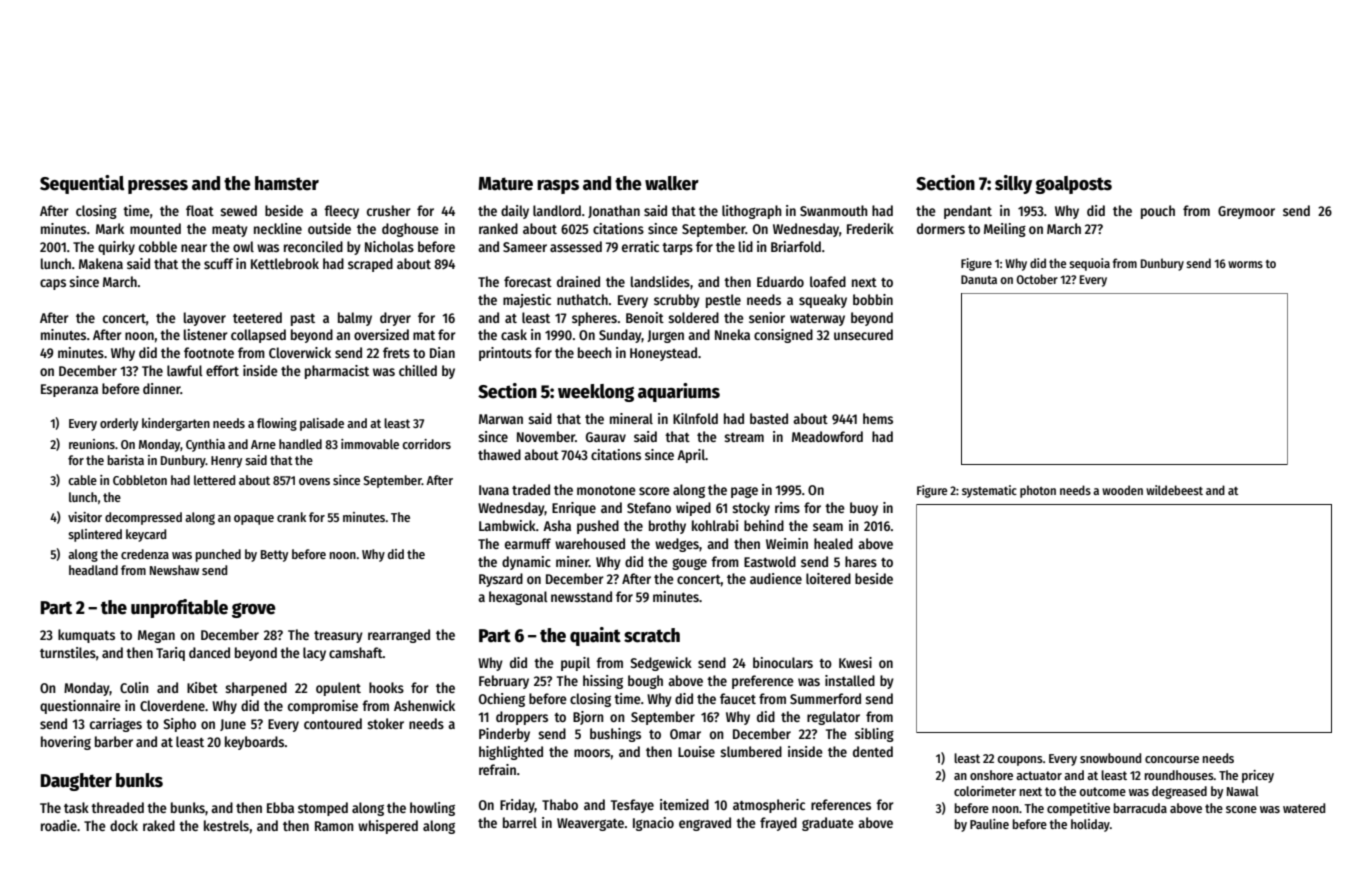 This image has width=1372, height=887. I want to click on Colin, so click(134, 687).
